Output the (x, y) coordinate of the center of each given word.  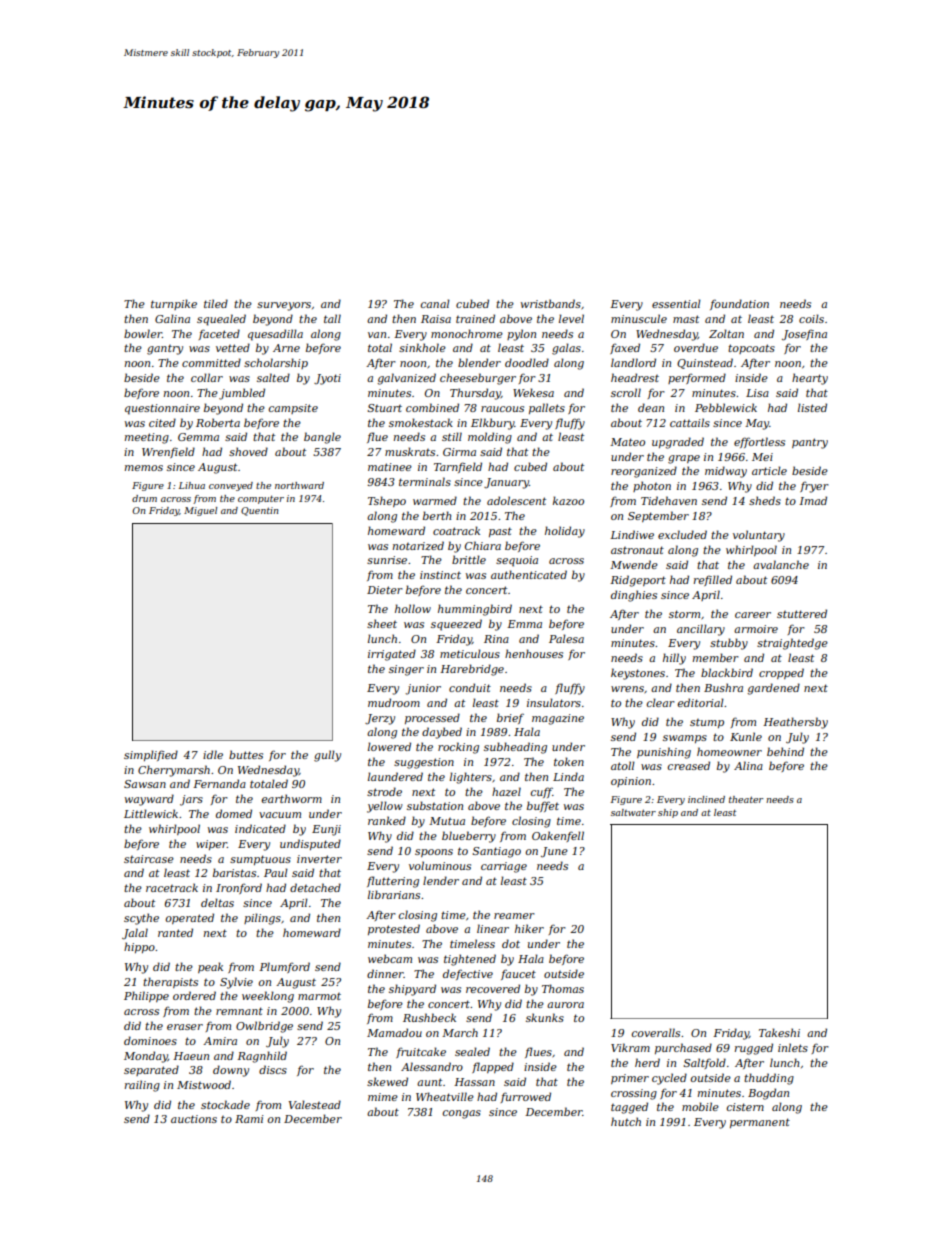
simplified (151, 755)
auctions (194, 1119)
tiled (216, 303)
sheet (382, 623)
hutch (626, 1121)
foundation (739, 304)
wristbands (551, 303)
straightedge (792, 644)
